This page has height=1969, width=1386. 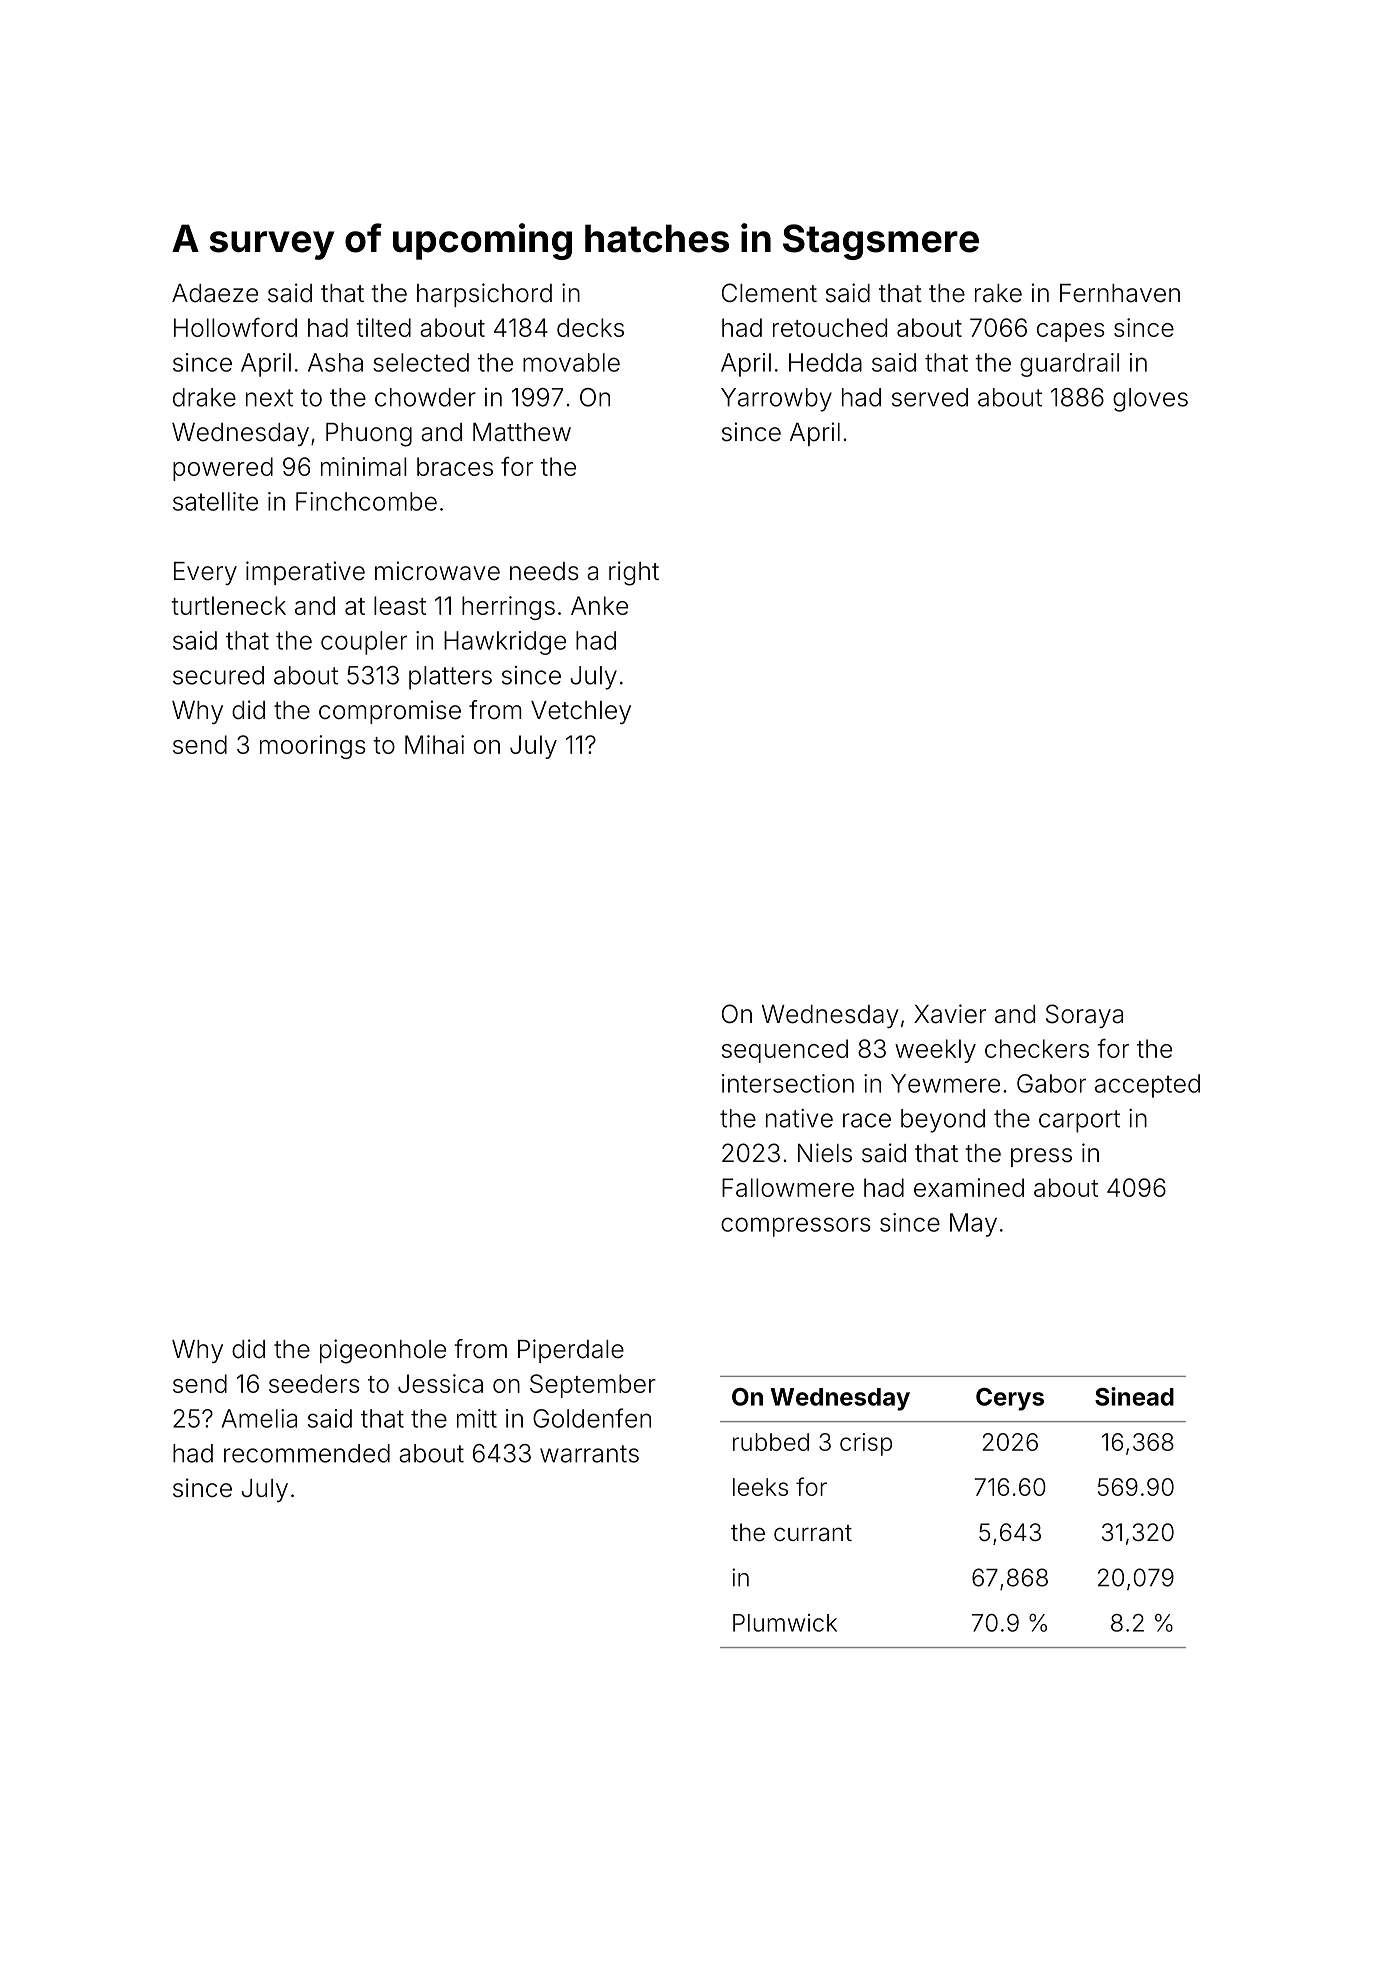 What do you see at coordinates (788, 1187) in the page?
I see `Fallowmere` at bounding box center [788, 1187].
